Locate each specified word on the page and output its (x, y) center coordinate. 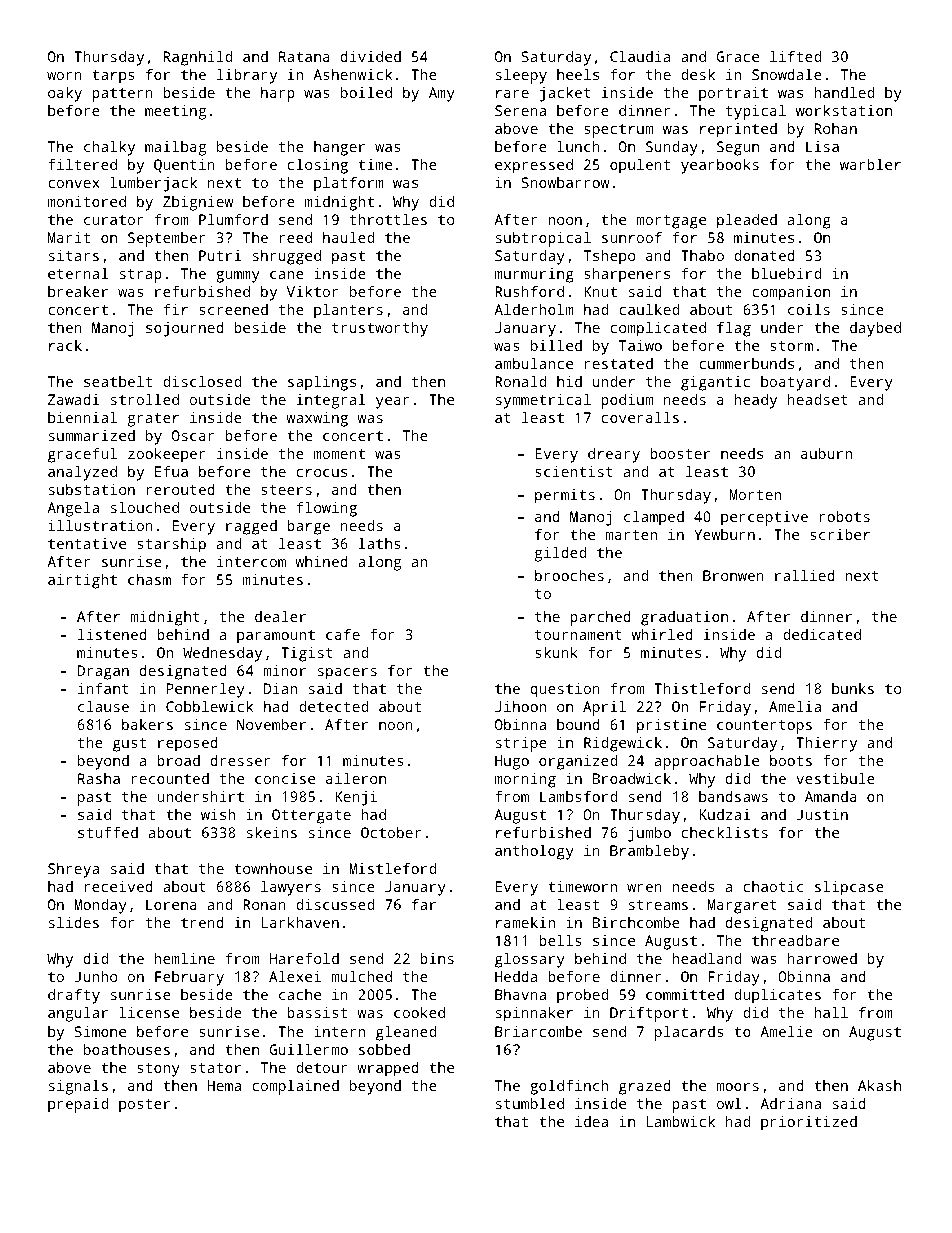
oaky (65, 94)
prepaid (78, 1105)
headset (818, 399)
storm (791, 346)
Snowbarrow (566, 182)
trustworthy (380, 329)
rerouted (180, 489)
